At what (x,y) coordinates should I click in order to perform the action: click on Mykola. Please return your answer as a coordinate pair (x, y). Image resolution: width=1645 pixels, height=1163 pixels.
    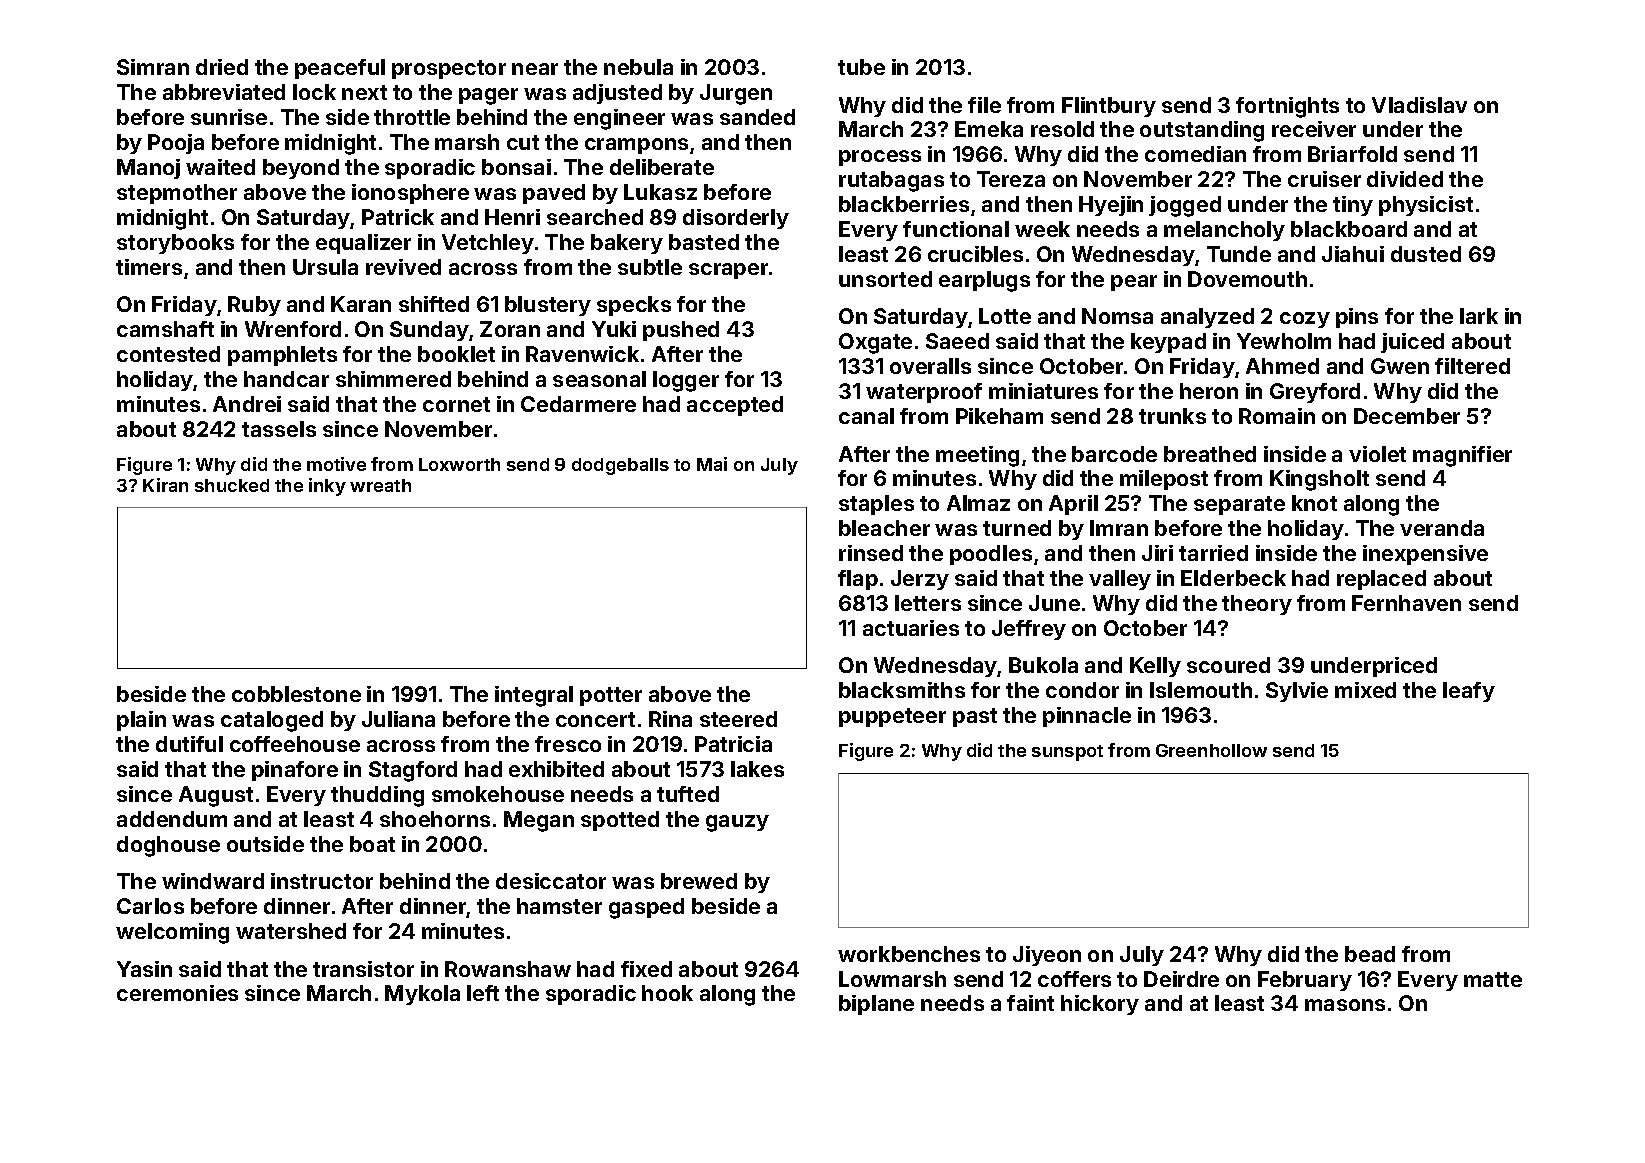
    Looking at the image, I should click on (422, 995).
